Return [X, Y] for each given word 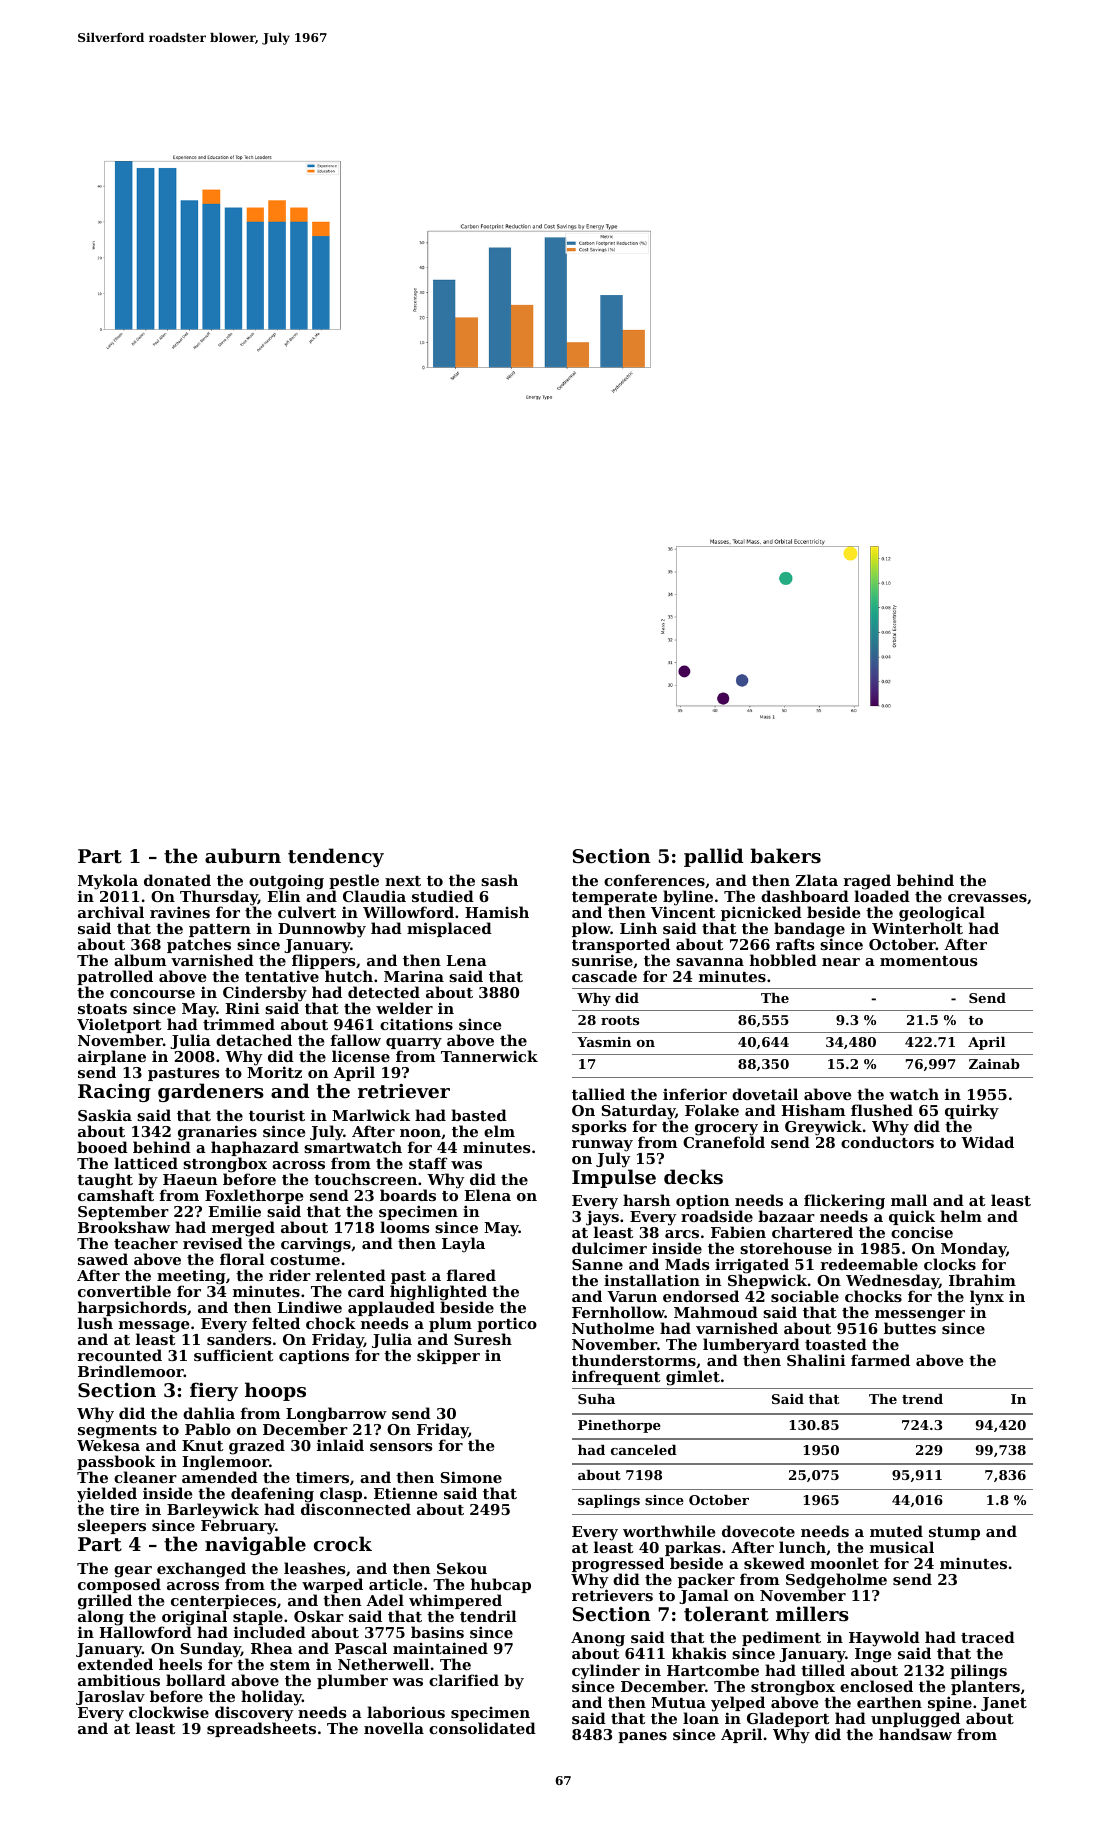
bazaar [786, 1216]
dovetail [765, 1094]
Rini [242, 1008]
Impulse [614, 1178]
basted [479, 1115]
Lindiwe [309, 1307]
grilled [105, 1602]
